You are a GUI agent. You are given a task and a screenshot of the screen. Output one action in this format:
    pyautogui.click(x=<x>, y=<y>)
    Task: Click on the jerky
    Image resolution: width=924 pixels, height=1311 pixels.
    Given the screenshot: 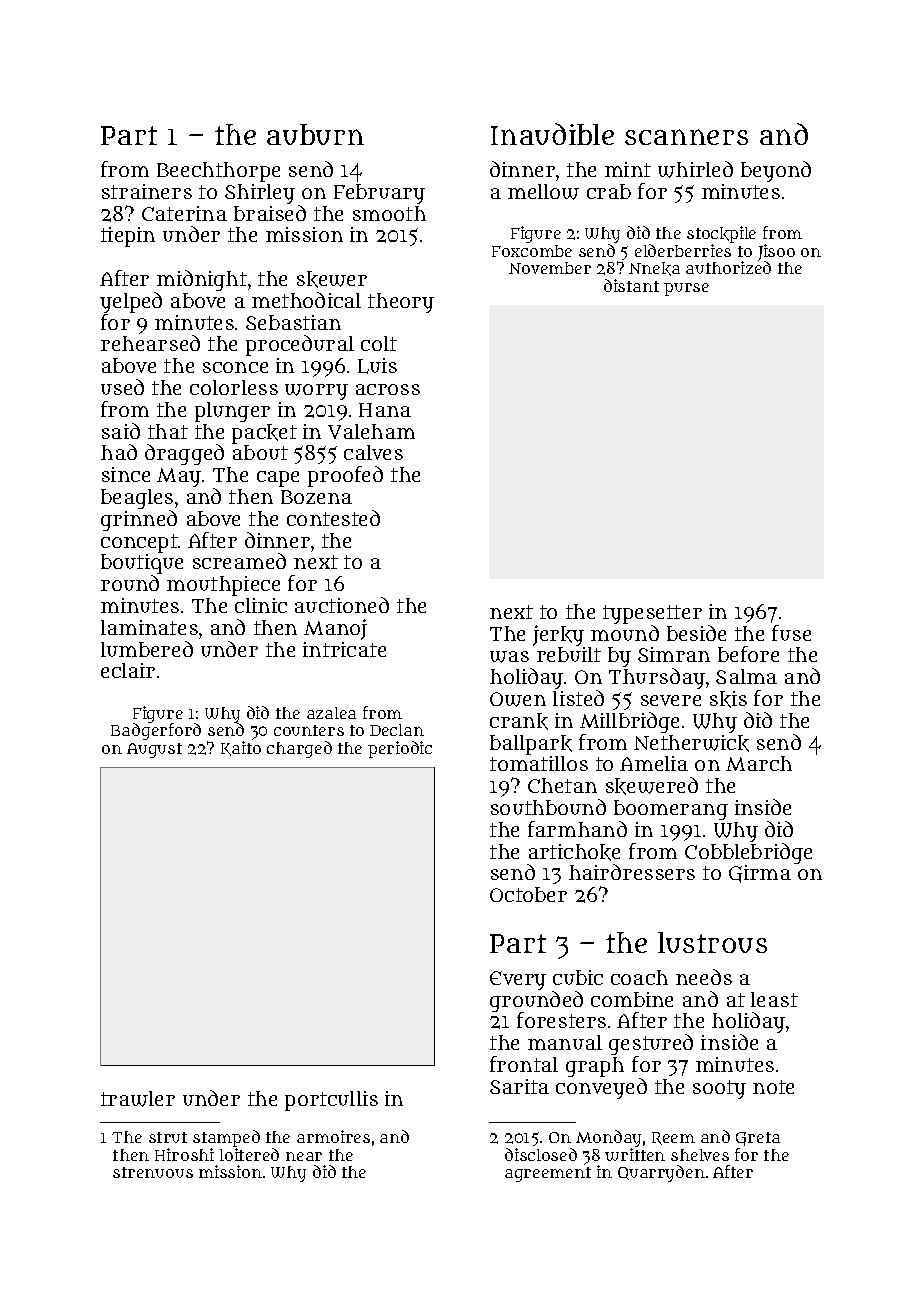 What is the action you would take?
    pyautogui.click(x=558, y=635)
